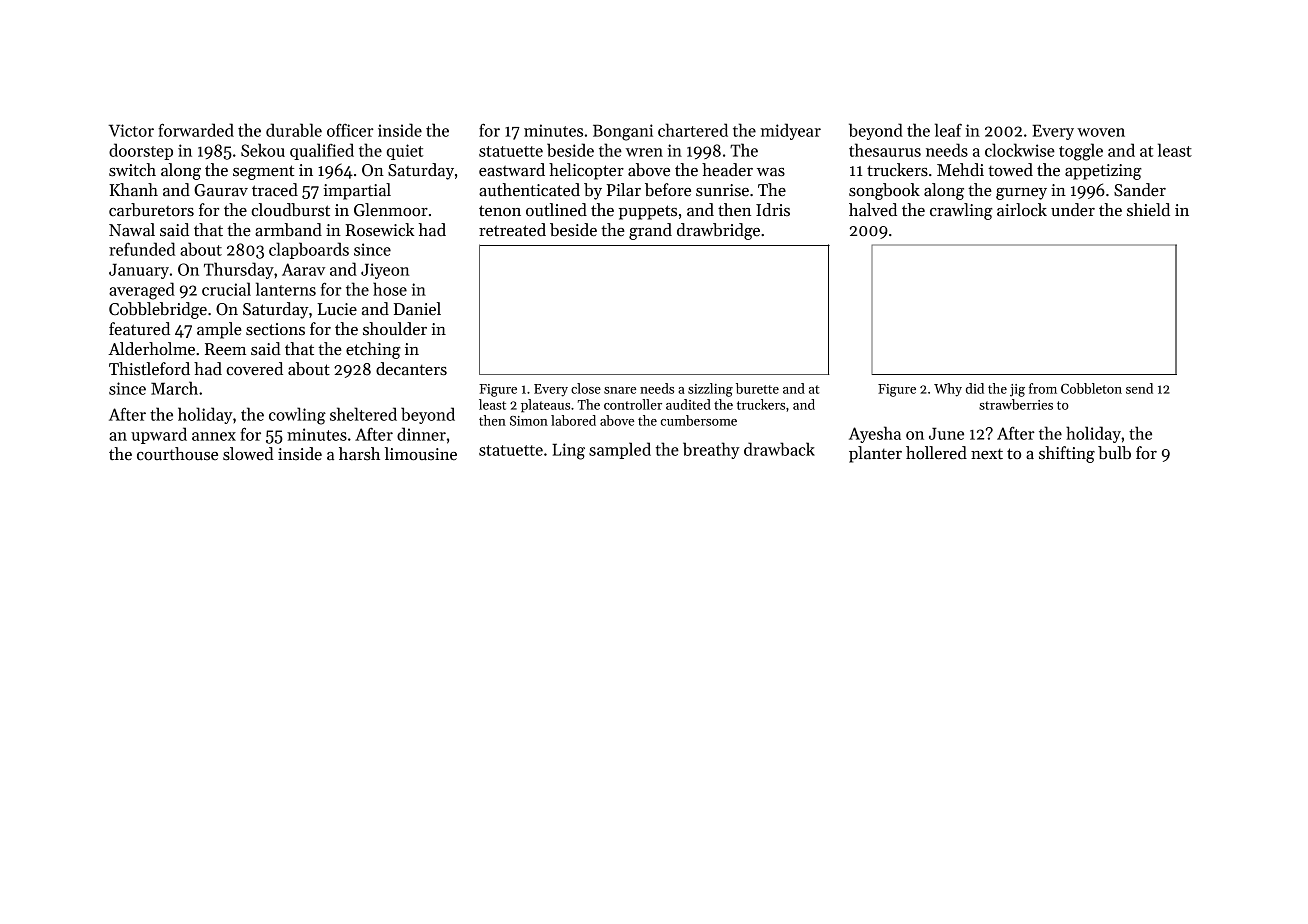 The height and width of the screenshot is (924, 1308). What do you see at coordinates (718, 231) in the screenshot?
I see `drawbridge` at bounding box center [718, 231].
